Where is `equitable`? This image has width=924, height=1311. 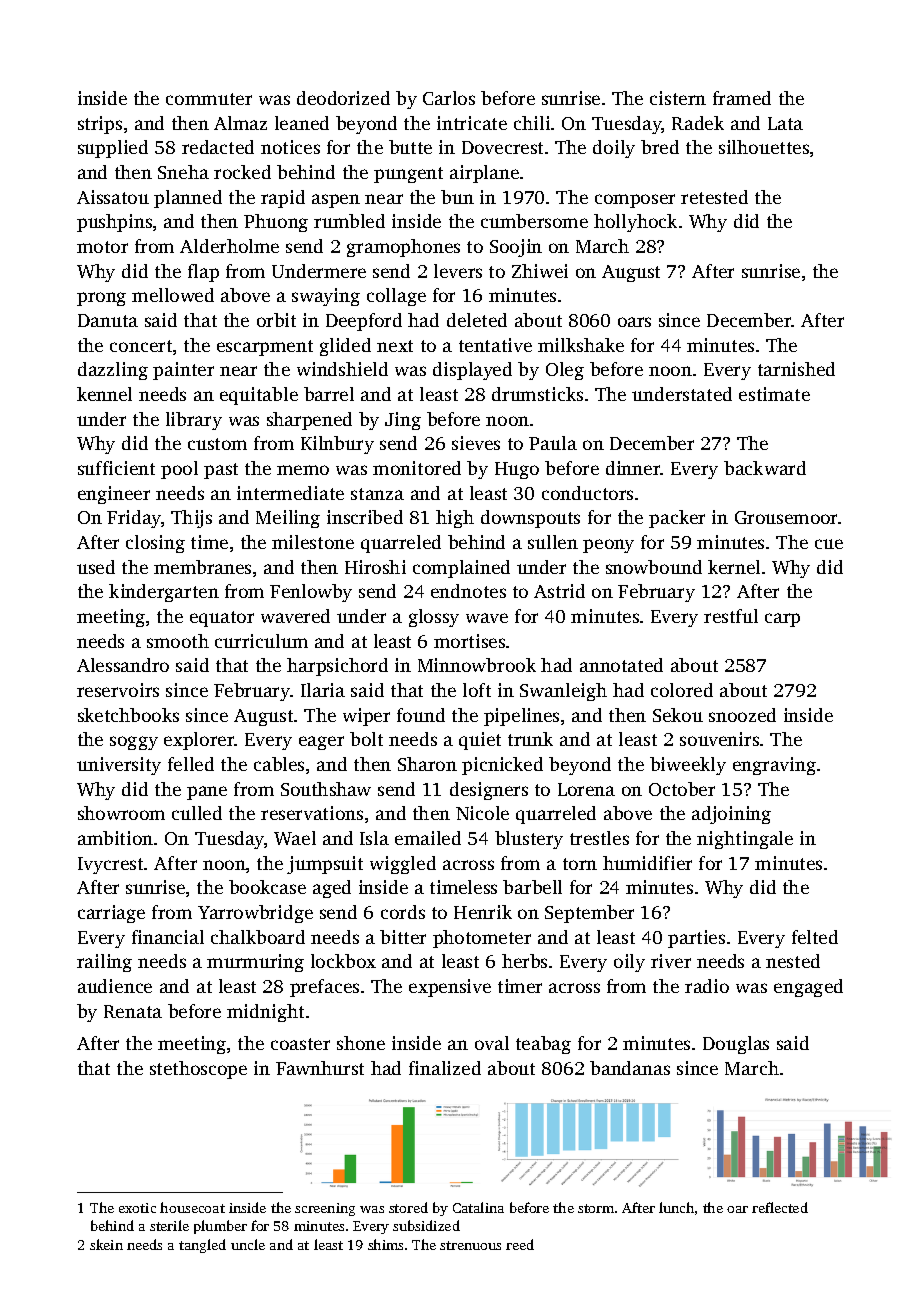 equitable is located at coordinates (259, 396).
